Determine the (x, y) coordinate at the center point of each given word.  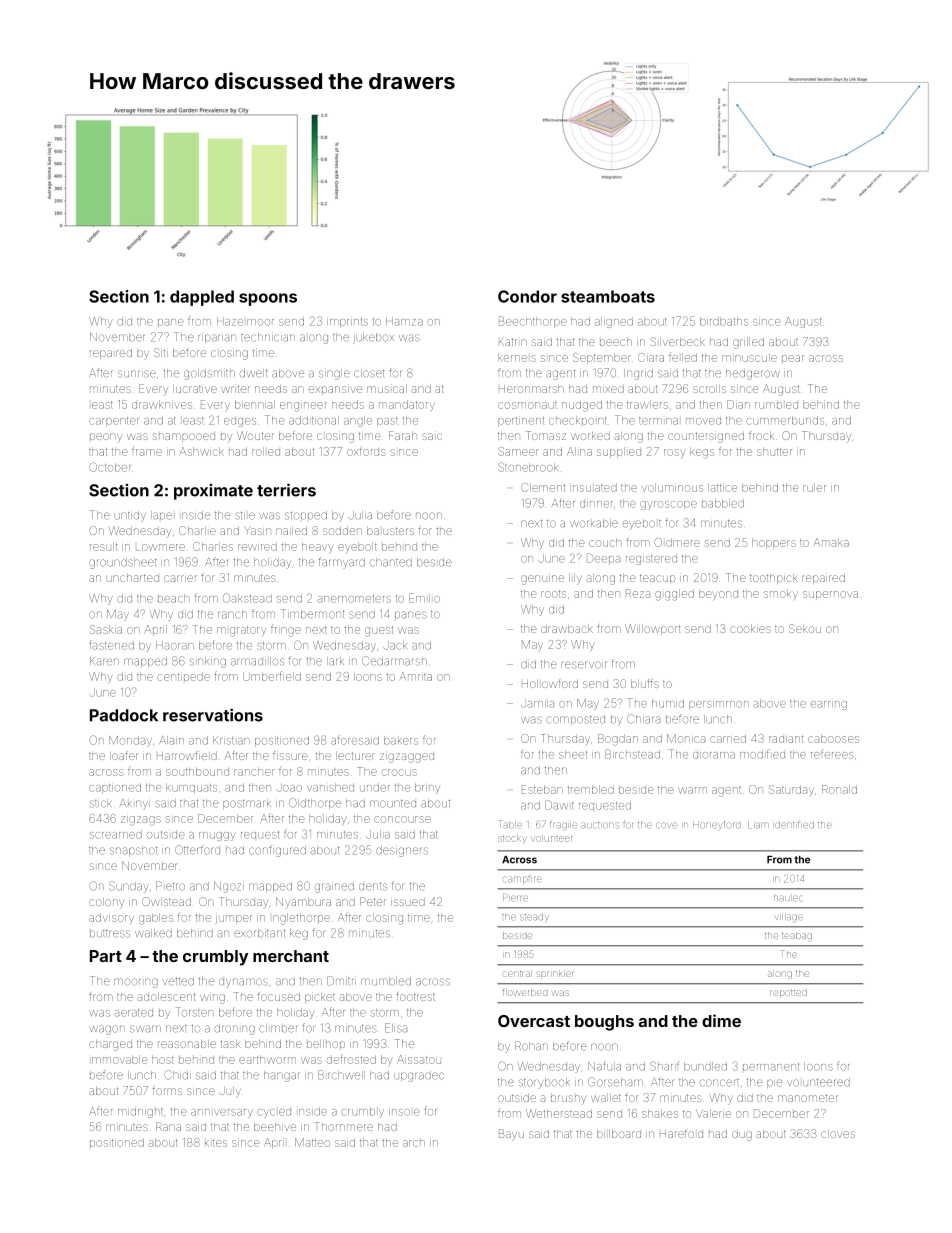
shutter (774, 451)
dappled (202, 298)
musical (387, 389)
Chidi (177, 1075)
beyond (718, 594)
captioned (115, 788)
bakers (401, 740)
